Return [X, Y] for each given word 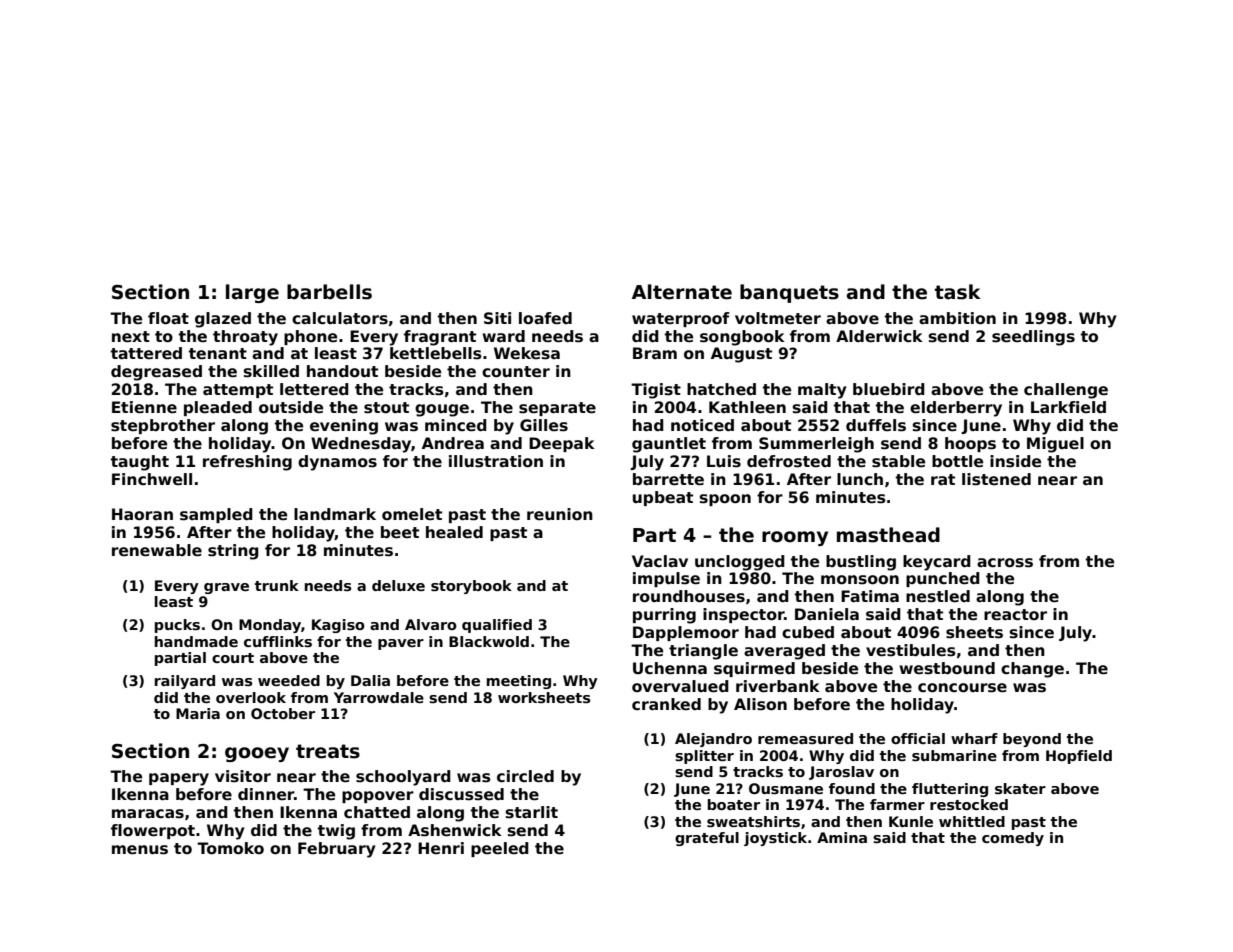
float [168, 318]
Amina [842, 837]
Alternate [682, 292]
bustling [861, 563]
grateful [707, 839]
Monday [270, 626]
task [958, 292]
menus [140, 850]
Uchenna [670, 668]
